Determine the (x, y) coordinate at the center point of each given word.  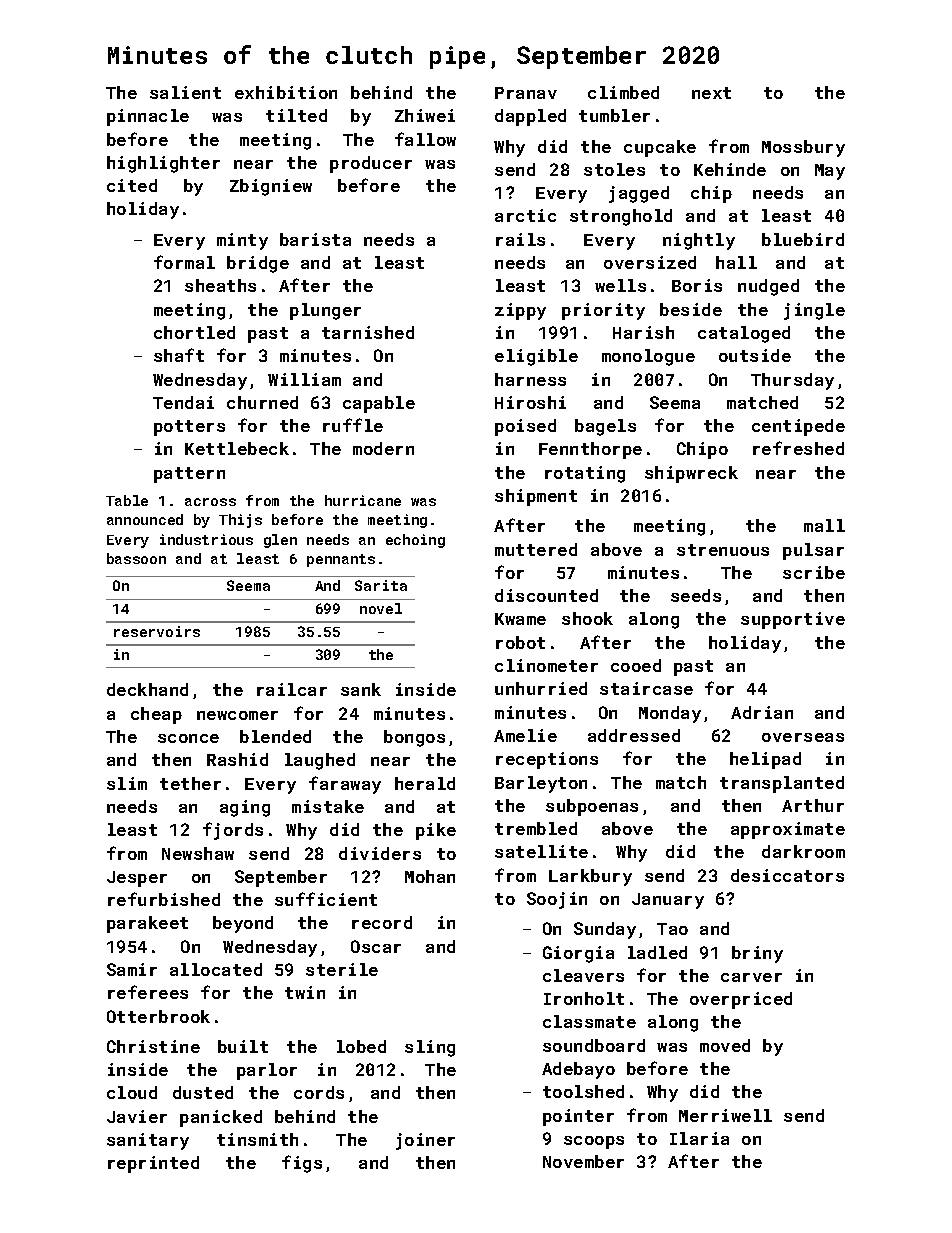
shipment (536, 497)
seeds (696, 595)
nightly (699, 241)
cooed (636, 665)
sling (430, 1048)
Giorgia (578, 954)
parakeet (147, 924)
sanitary (148, 1141)
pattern (189, 475)
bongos (414, 738)
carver (751, 977)
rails (520, 239)
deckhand (147, 689)
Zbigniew (271, 187)
